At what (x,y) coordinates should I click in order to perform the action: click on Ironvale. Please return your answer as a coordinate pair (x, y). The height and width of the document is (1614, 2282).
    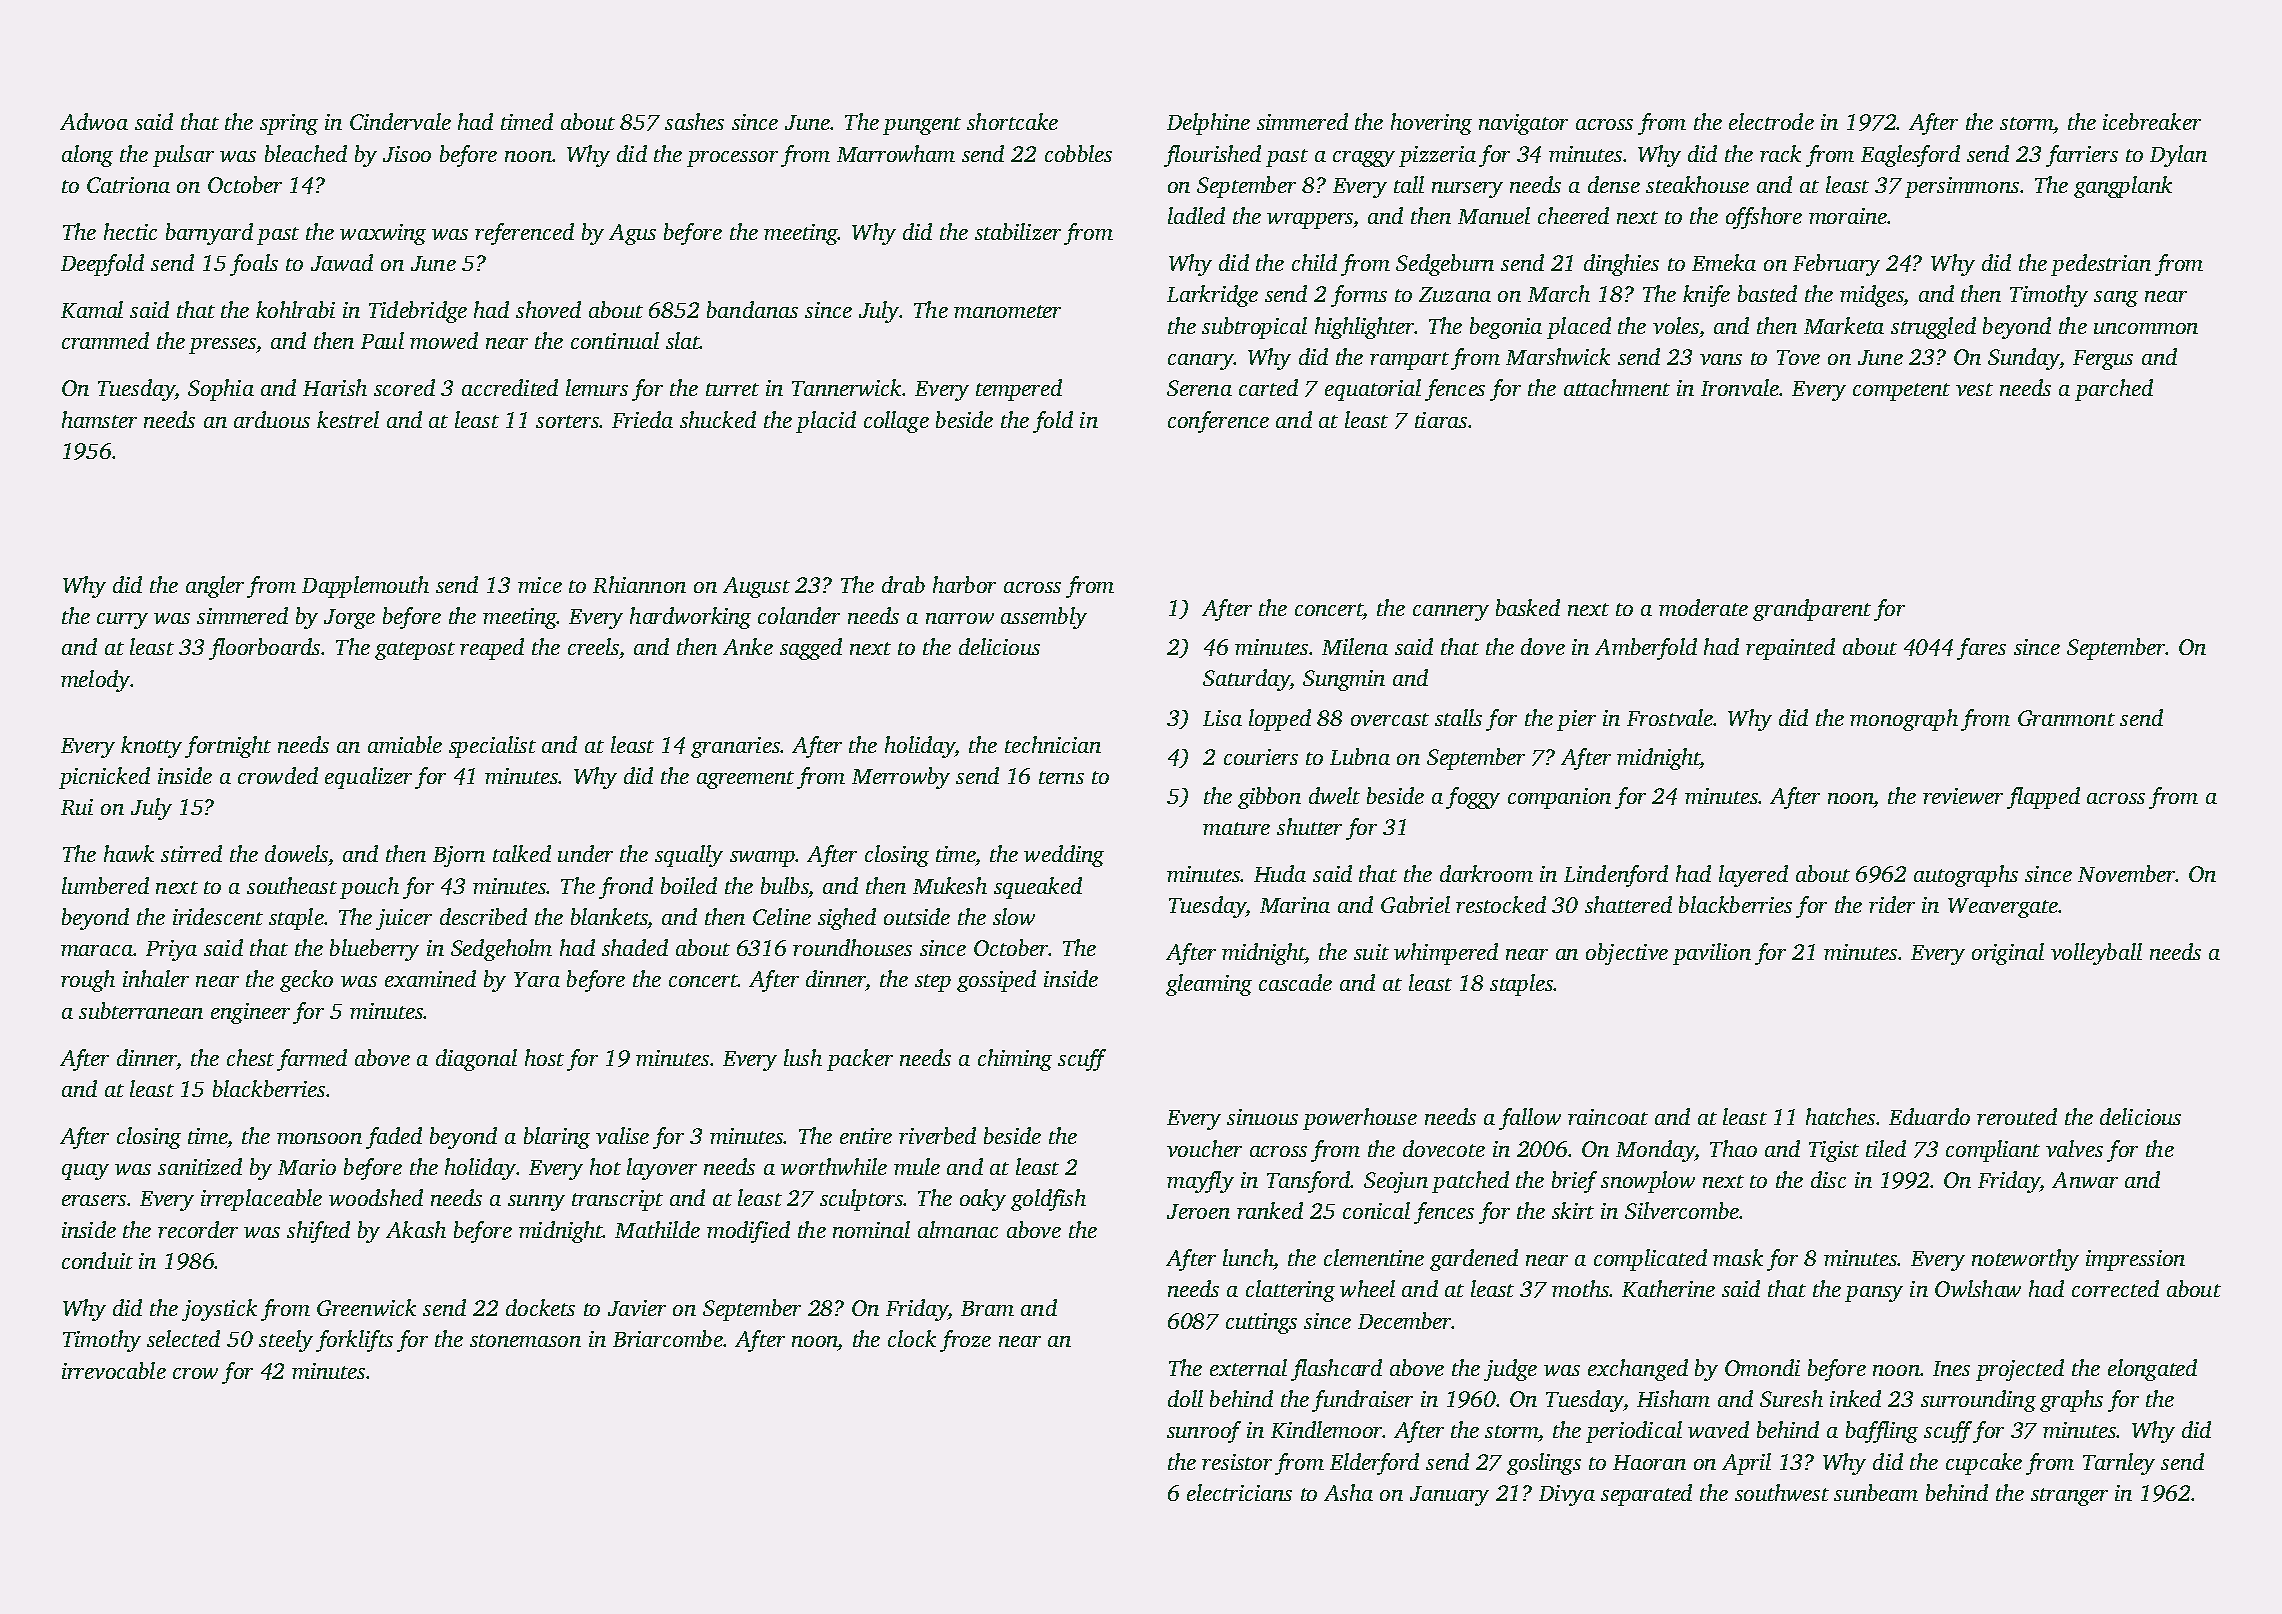
    Looking at the image, I should click on (1740, 387).
